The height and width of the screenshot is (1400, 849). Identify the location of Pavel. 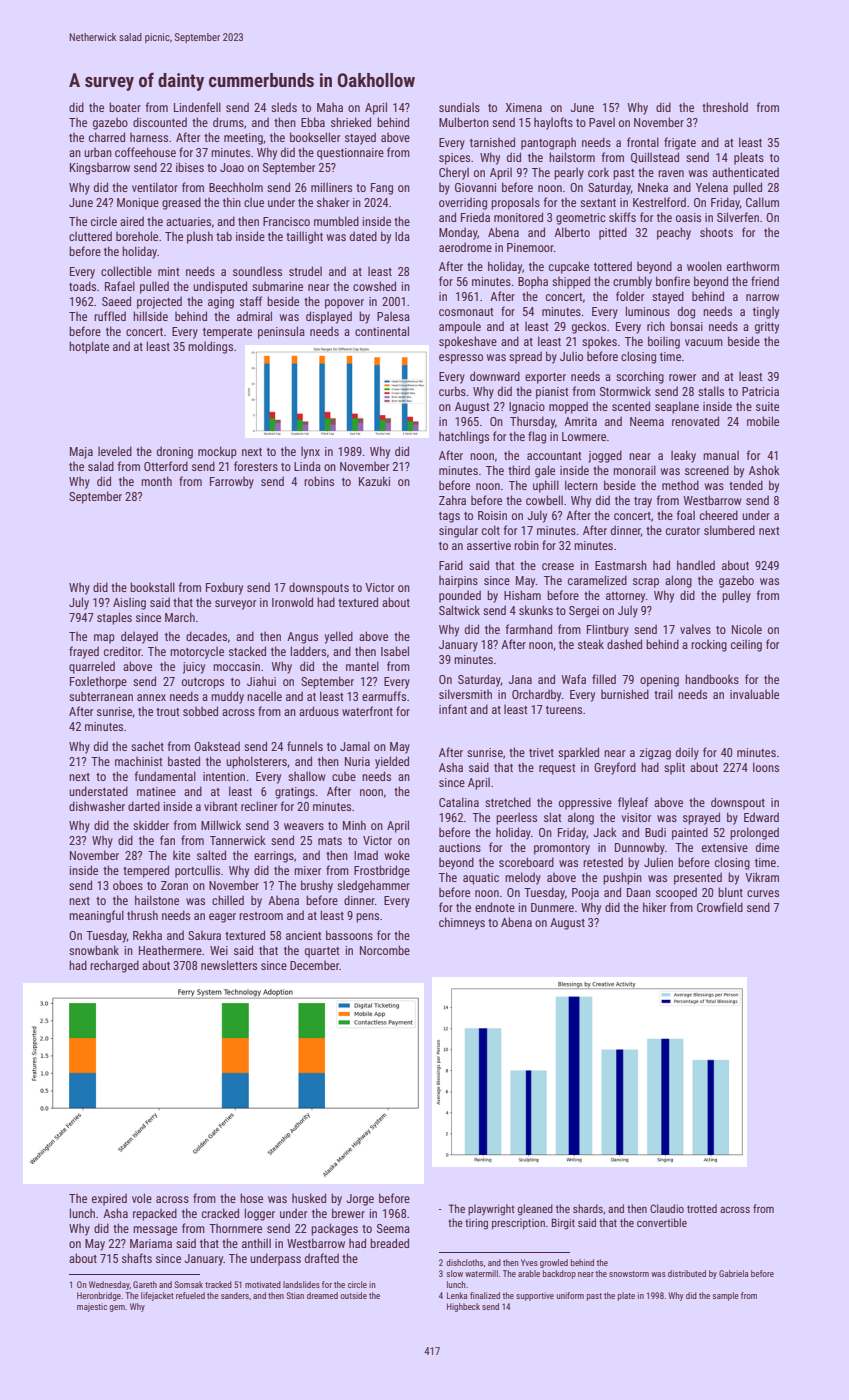
(602, 122).
